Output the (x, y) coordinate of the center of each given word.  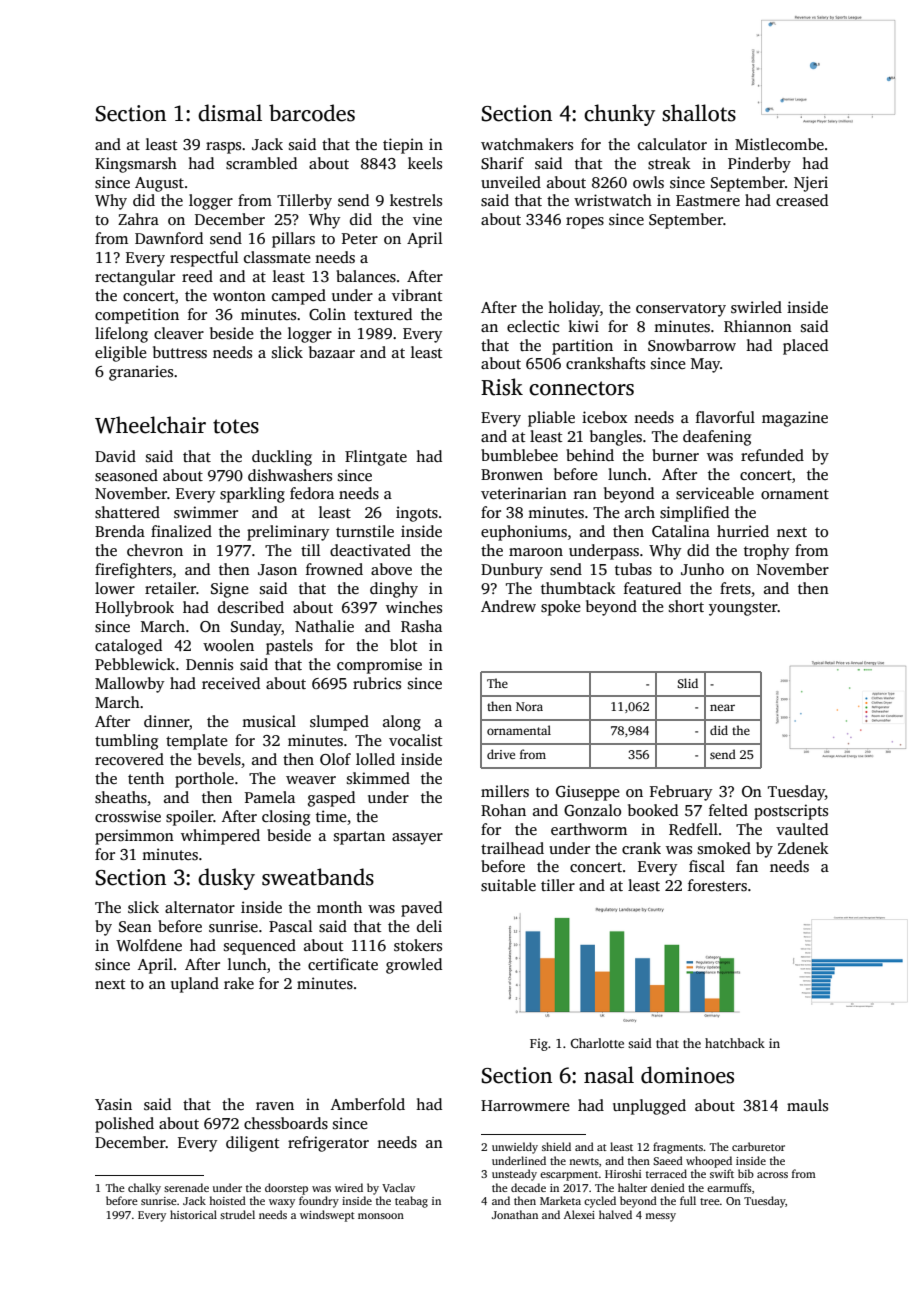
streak (669, 163)
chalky (144, 1189)
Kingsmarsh (136, 165)
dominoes (687, 1075)
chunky (619, 115)
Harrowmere (525, 1105)
